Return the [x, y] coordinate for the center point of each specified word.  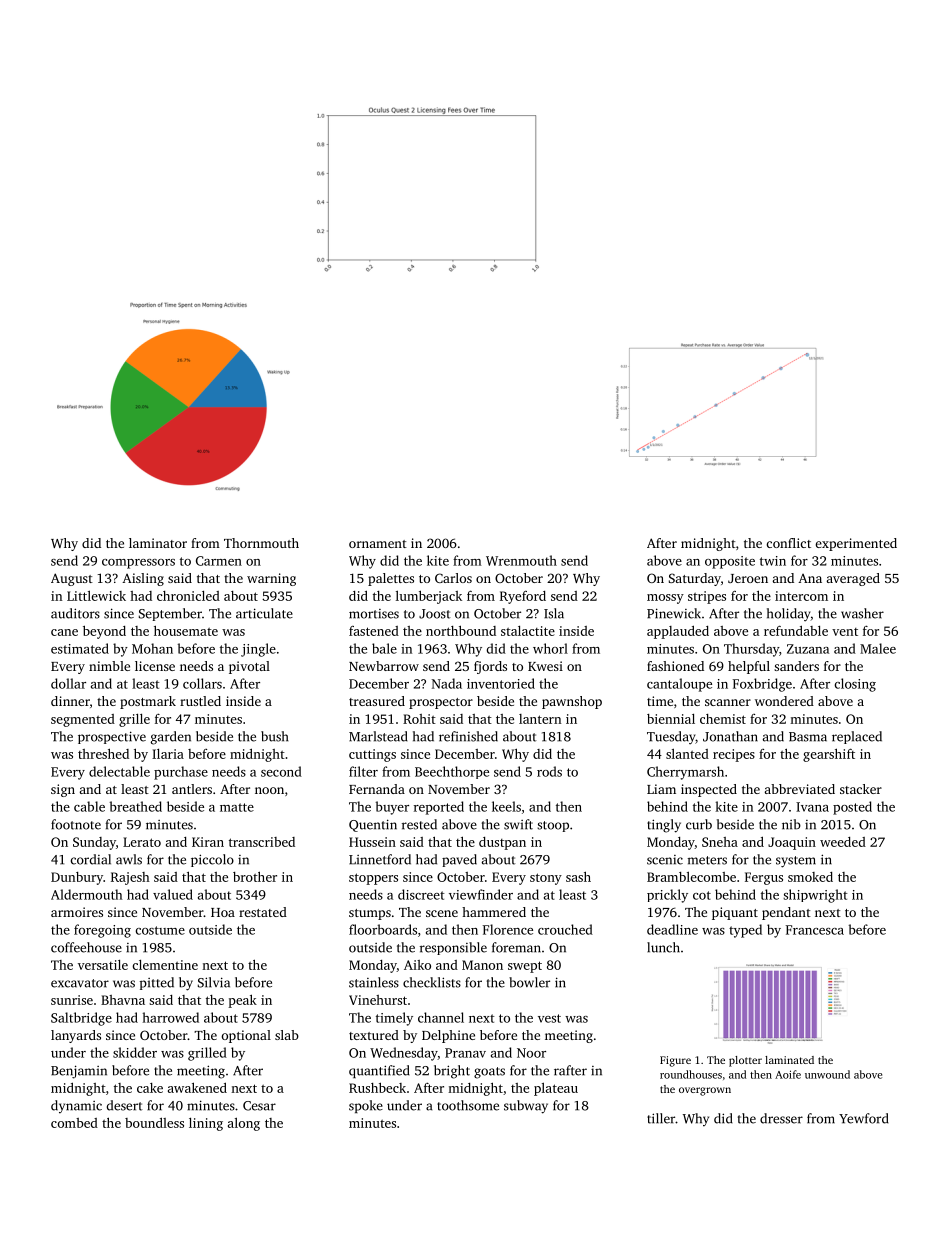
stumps [370, 914]
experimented [856, 544]
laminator [158, 543]
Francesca [815, 930]
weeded [843, 842]
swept [525, 967]
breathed [136, 806]
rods [549, 771]
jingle [258, 650]
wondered [784, 701]
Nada [447, 683]
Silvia [214, 982]
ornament [378, 544]
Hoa [223, 912]
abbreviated [800, 789]
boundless [154, 1122]
